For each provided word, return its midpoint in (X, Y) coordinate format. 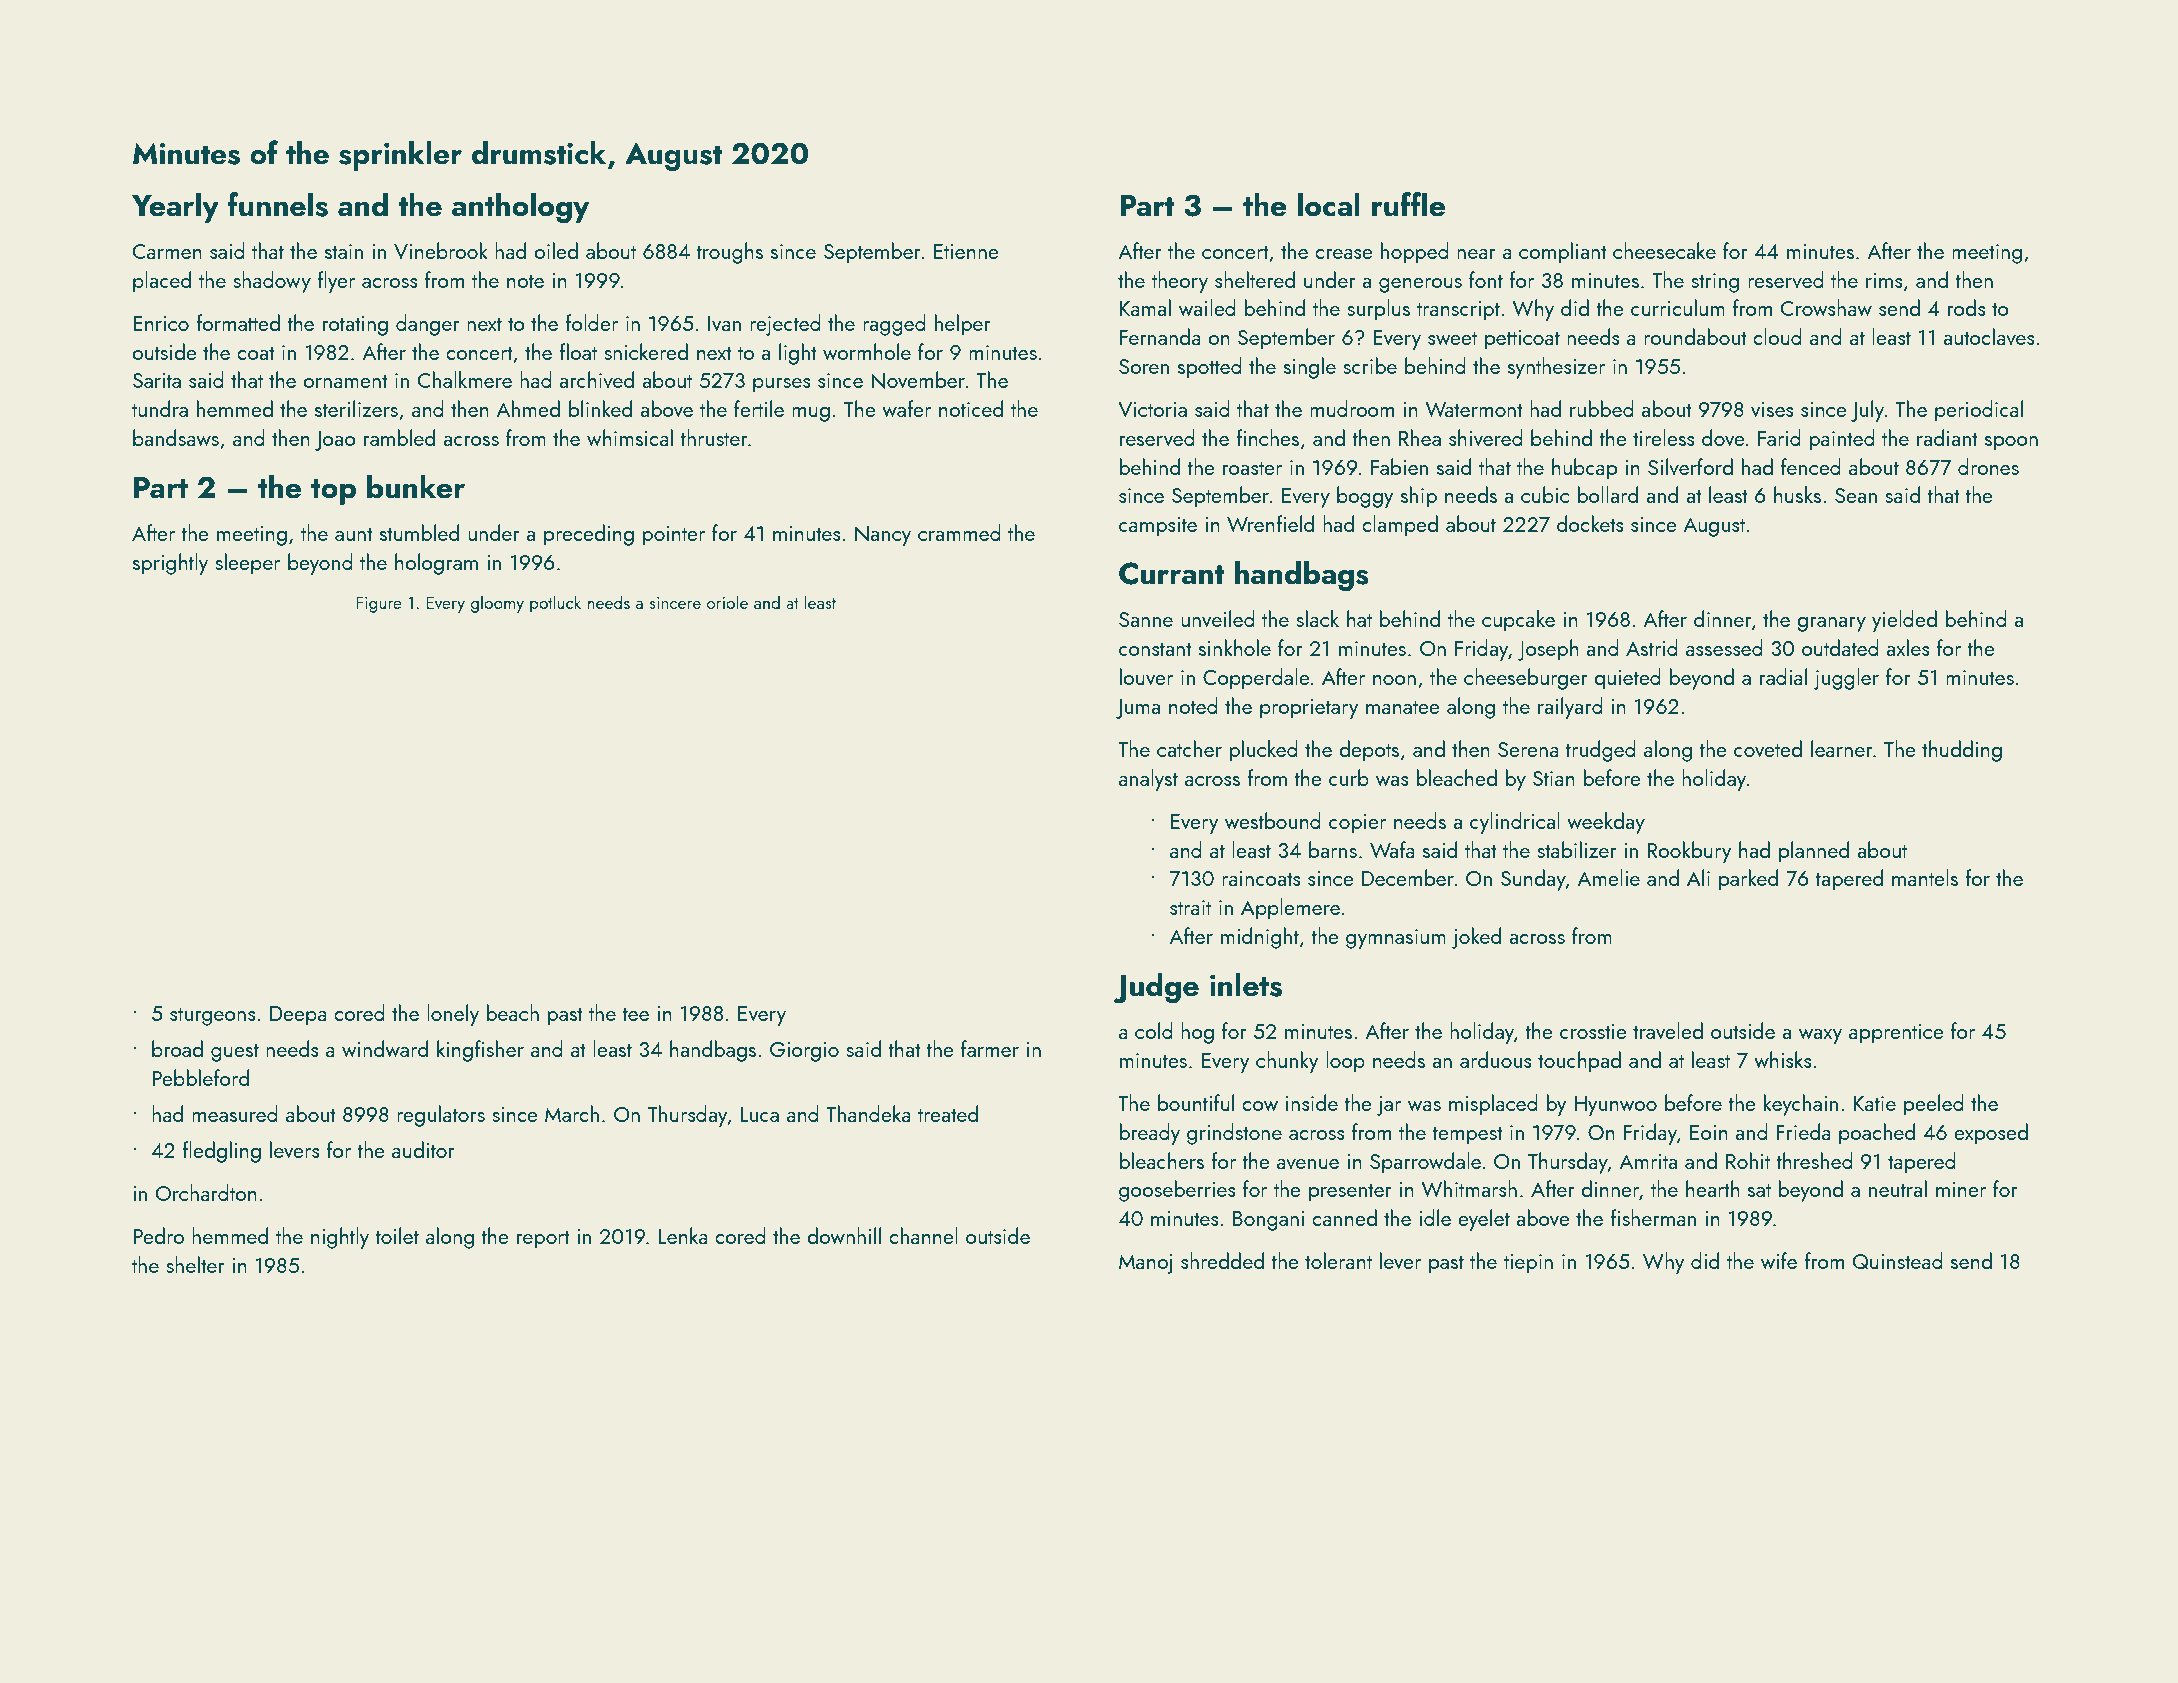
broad (177, 1048)
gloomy (497, 604)
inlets (1246, 984)
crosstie (1593, 1031)
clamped (1400, 526)
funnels (278, 204)
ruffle (1408, 204)
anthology (520, 207)
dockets (1590, 523)
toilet (397, 1235)
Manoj (1146, 1264)
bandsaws (176, 437)
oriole (727, 602)
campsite (1158, 527)
